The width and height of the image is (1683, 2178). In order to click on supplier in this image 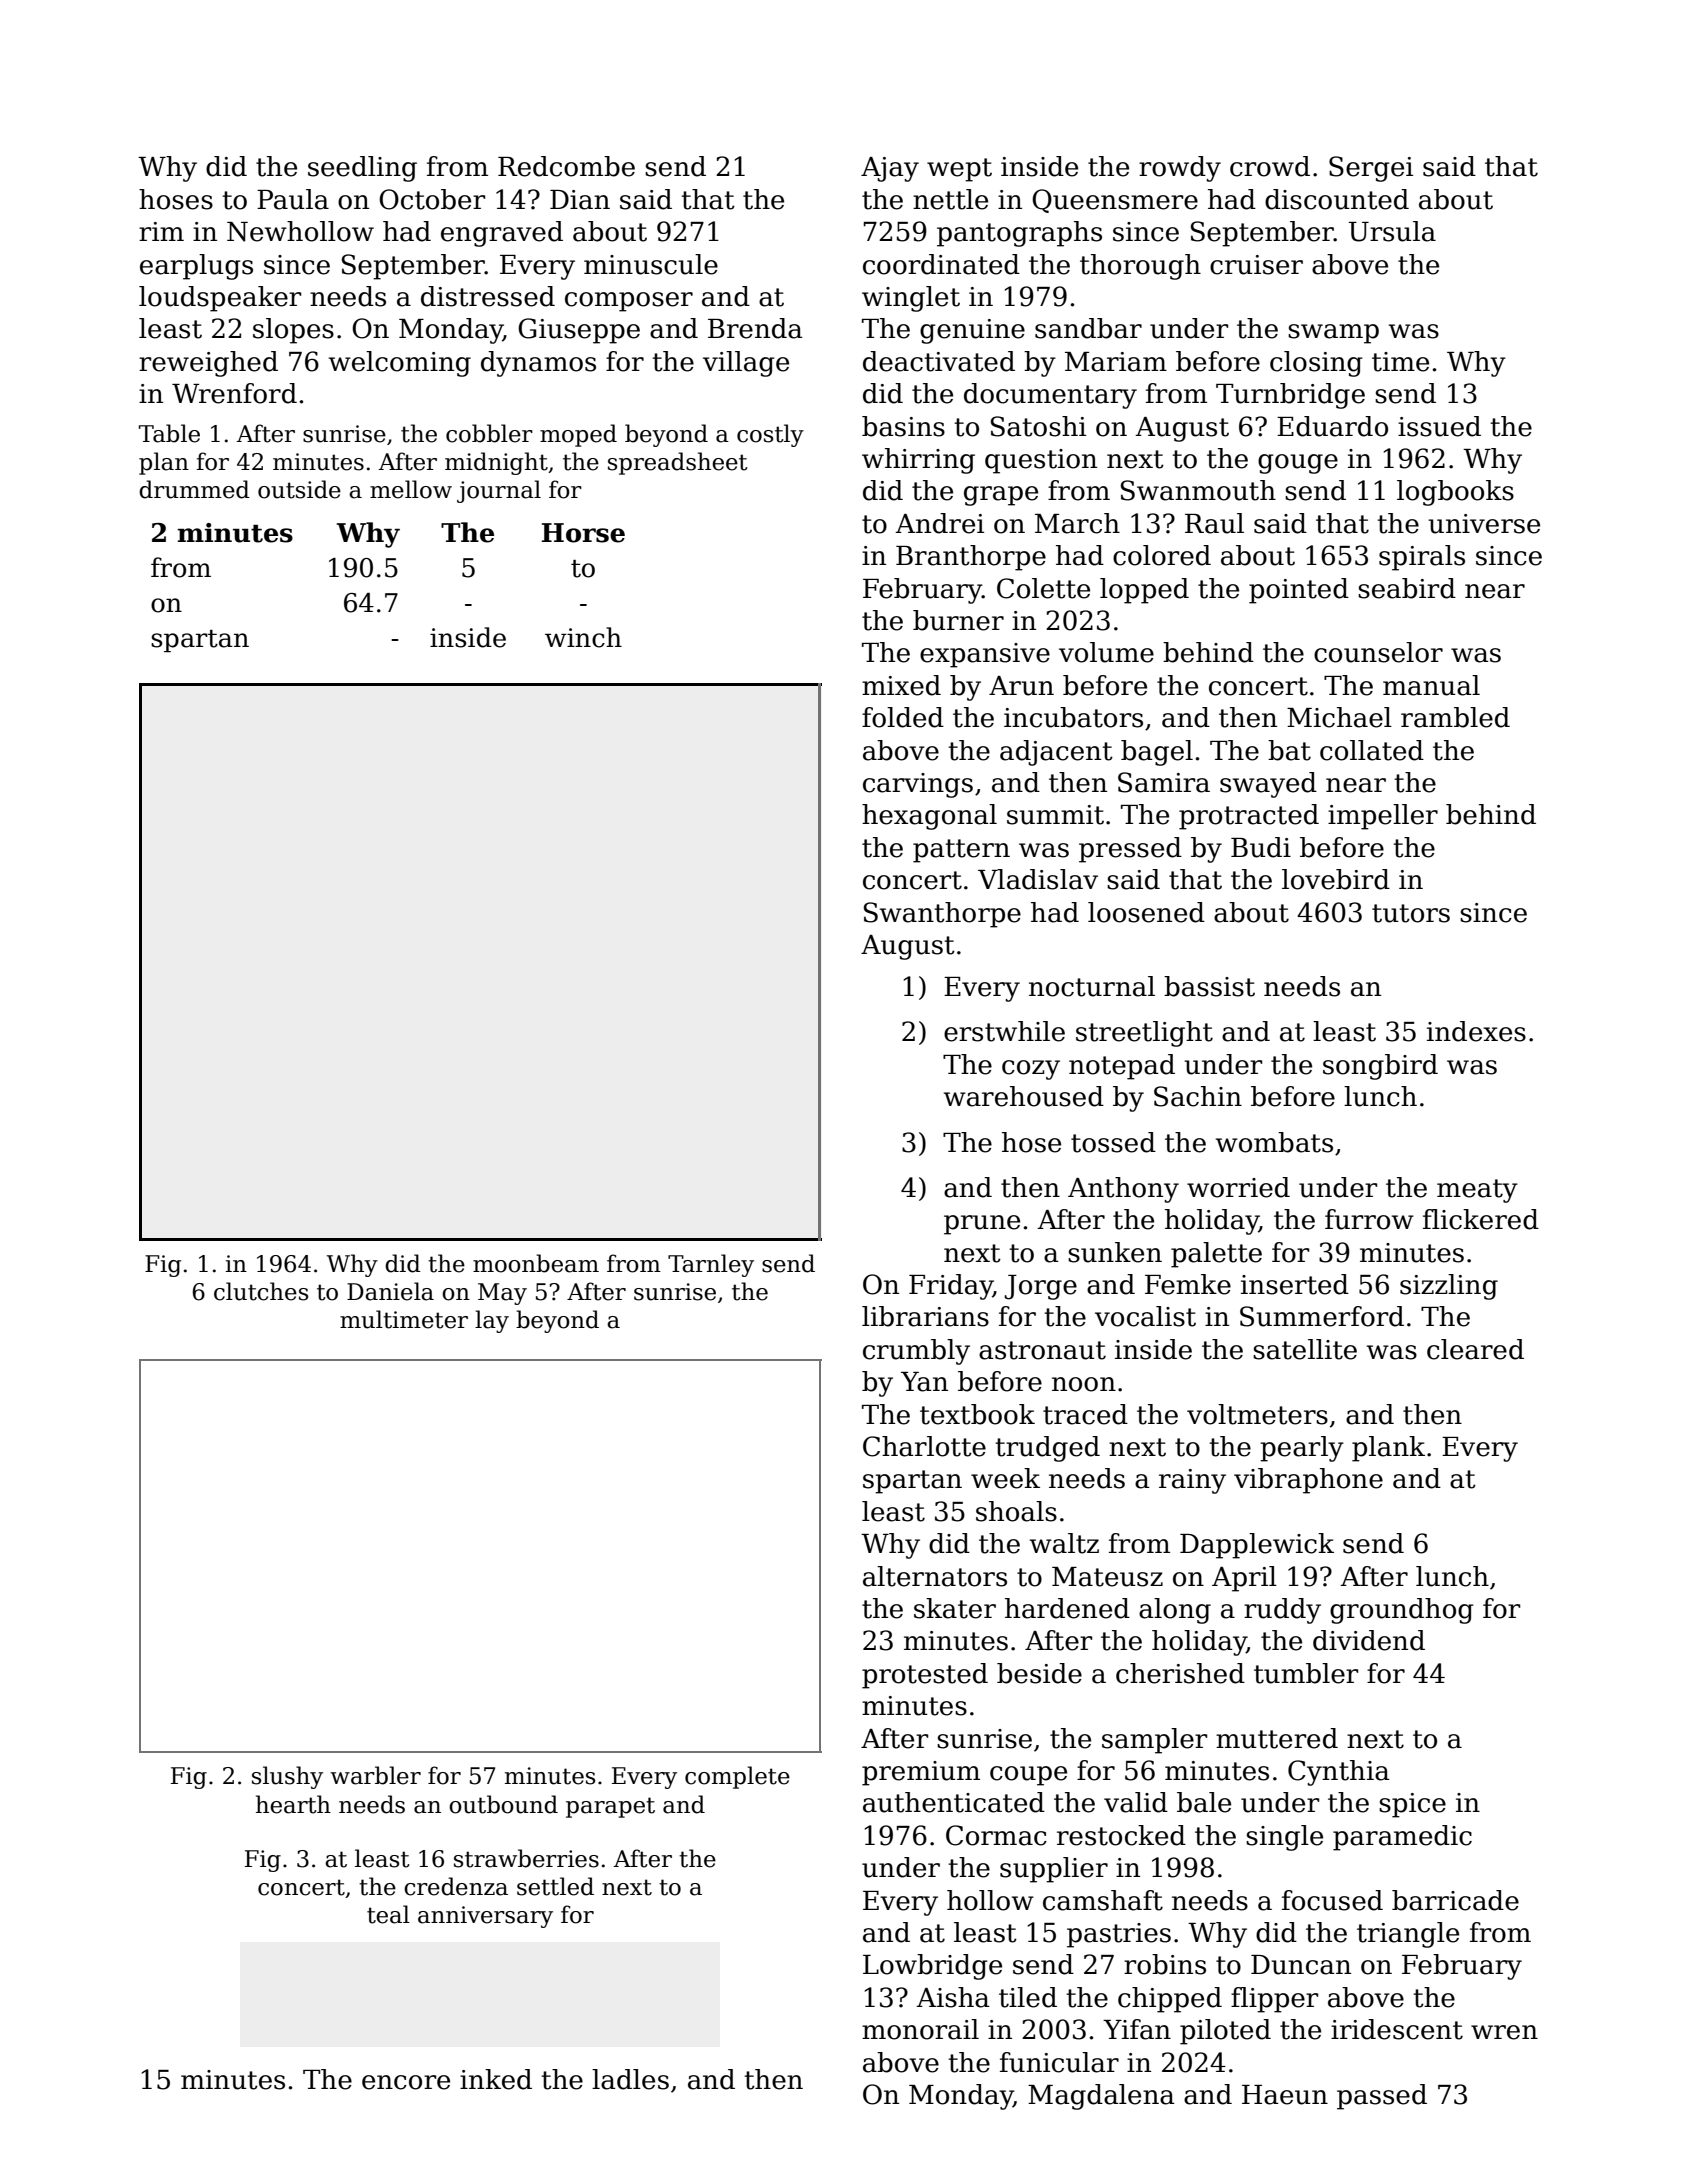, I will do `click(1054, 1870)`.
